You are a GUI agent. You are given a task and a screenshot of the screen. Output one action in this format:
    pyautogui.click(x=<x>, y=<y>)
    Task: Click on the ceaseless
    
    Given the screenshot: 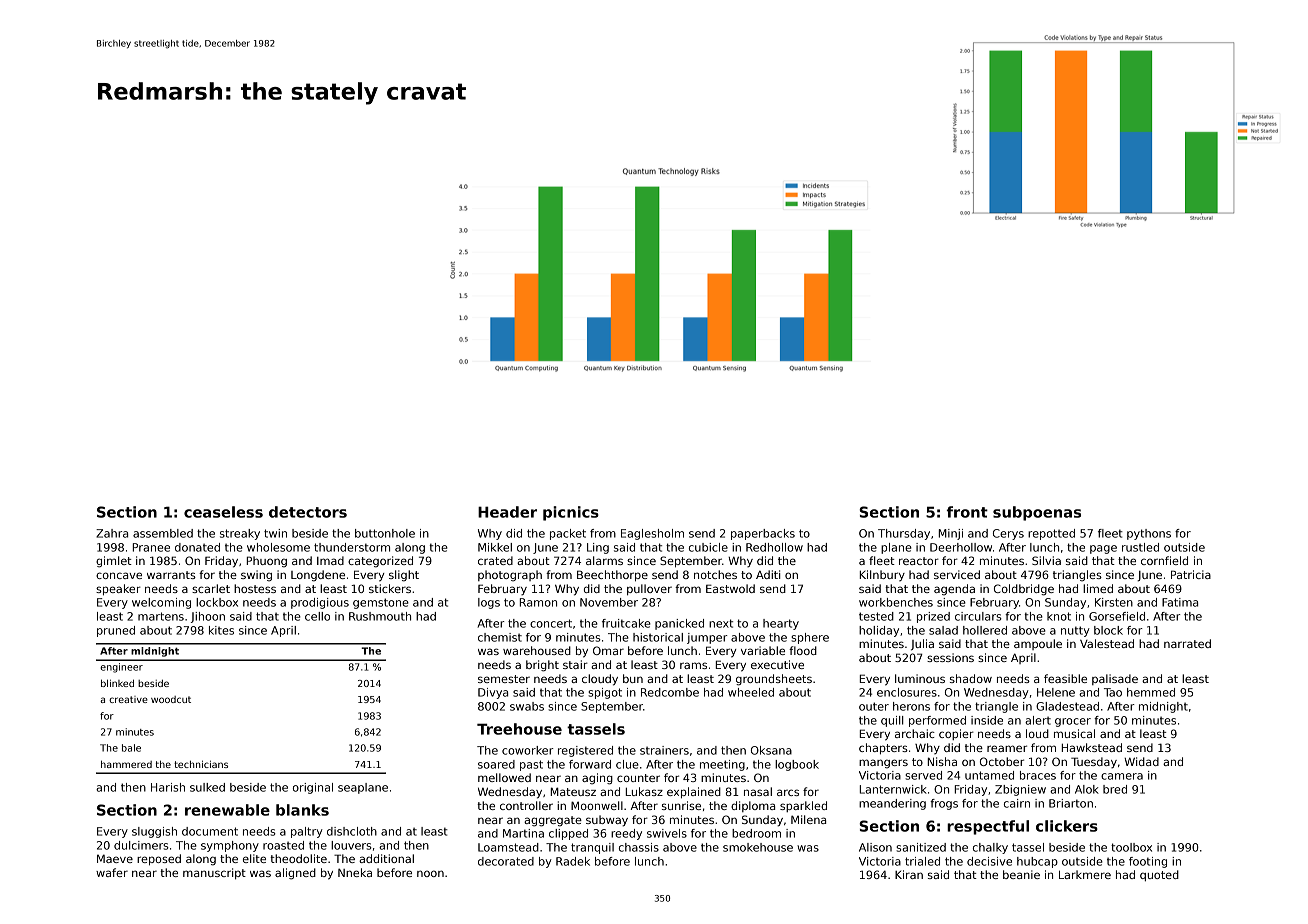 What is the action you would take?
    pyautogui.click(x=223, y=512)
